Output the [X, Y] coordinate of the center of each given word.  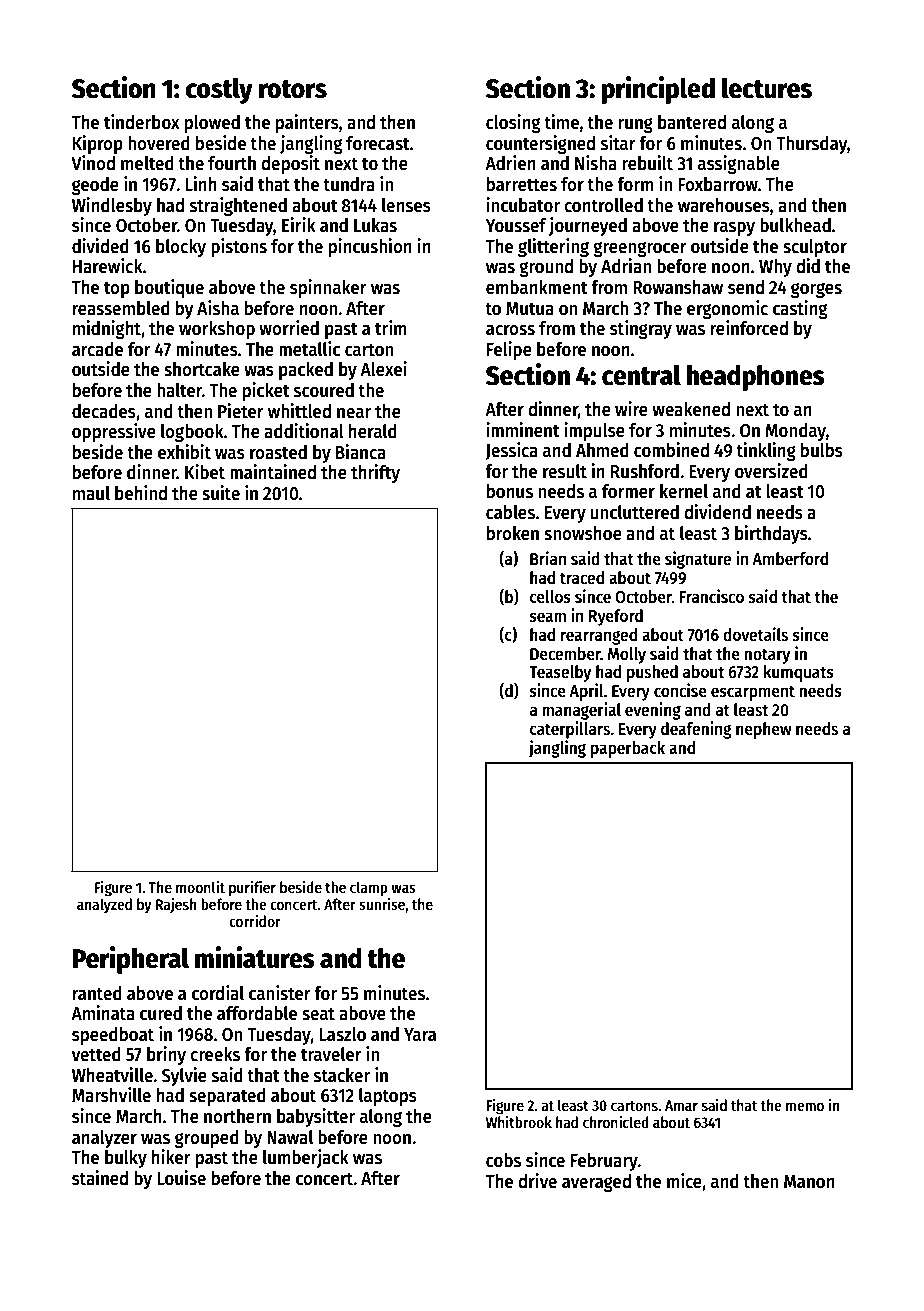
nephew [764, 730]
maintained [273, 472]
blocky [181, 248]
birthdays [771, 534]
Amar [681, 1105]
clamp [369, 889]
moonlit [200, 887]
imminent [523, 430]
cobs [503, 1160]
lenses [406, 205]
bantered [692, 122]
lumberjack [306, 1158]
